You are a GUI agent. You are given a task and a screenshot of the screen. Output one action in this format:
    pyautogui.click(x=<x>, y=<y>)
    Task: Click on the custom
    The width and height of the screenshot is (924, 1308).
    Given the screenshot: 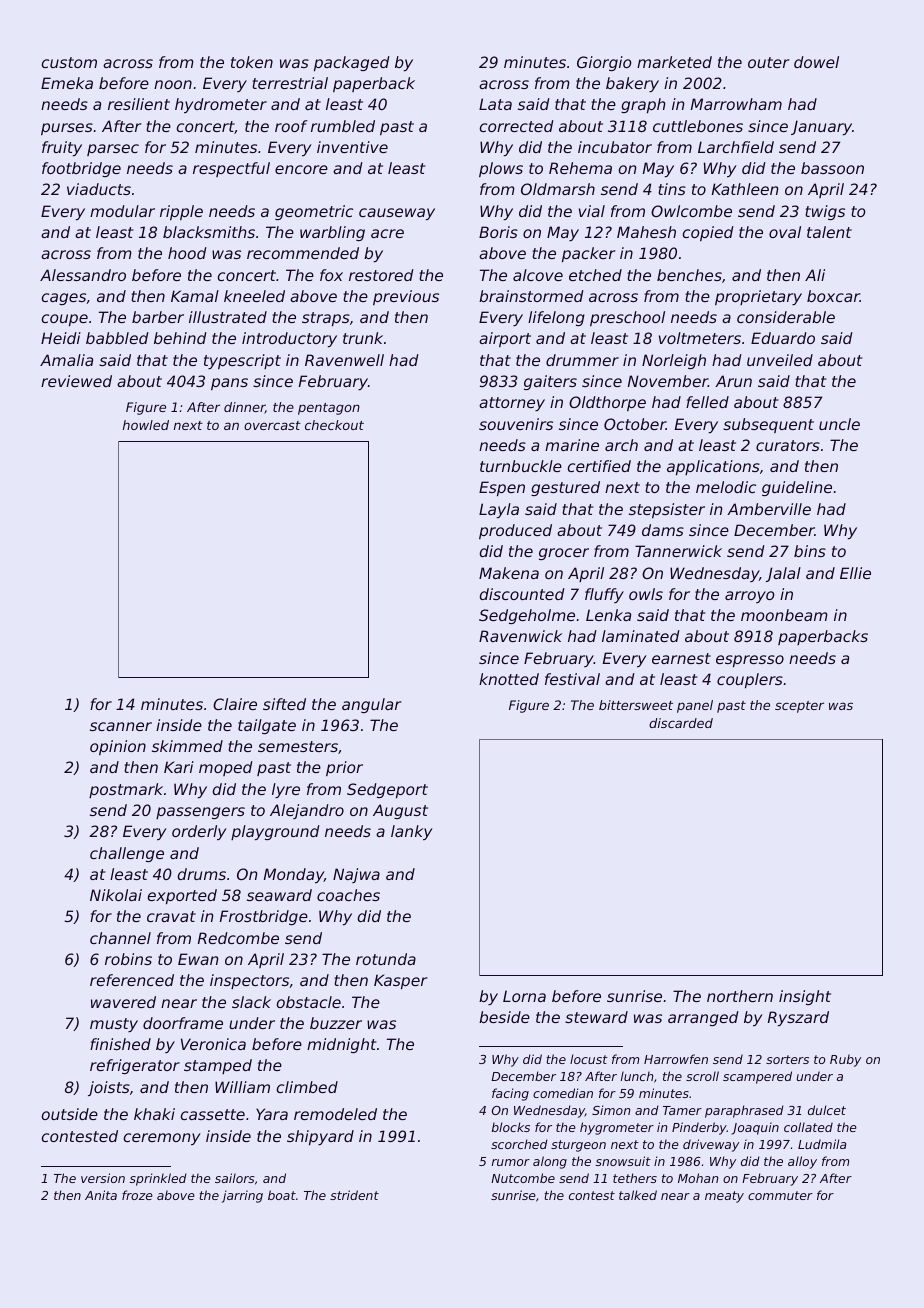 What is the action you would take?
    pyautogui.click(x=69, y=62)
